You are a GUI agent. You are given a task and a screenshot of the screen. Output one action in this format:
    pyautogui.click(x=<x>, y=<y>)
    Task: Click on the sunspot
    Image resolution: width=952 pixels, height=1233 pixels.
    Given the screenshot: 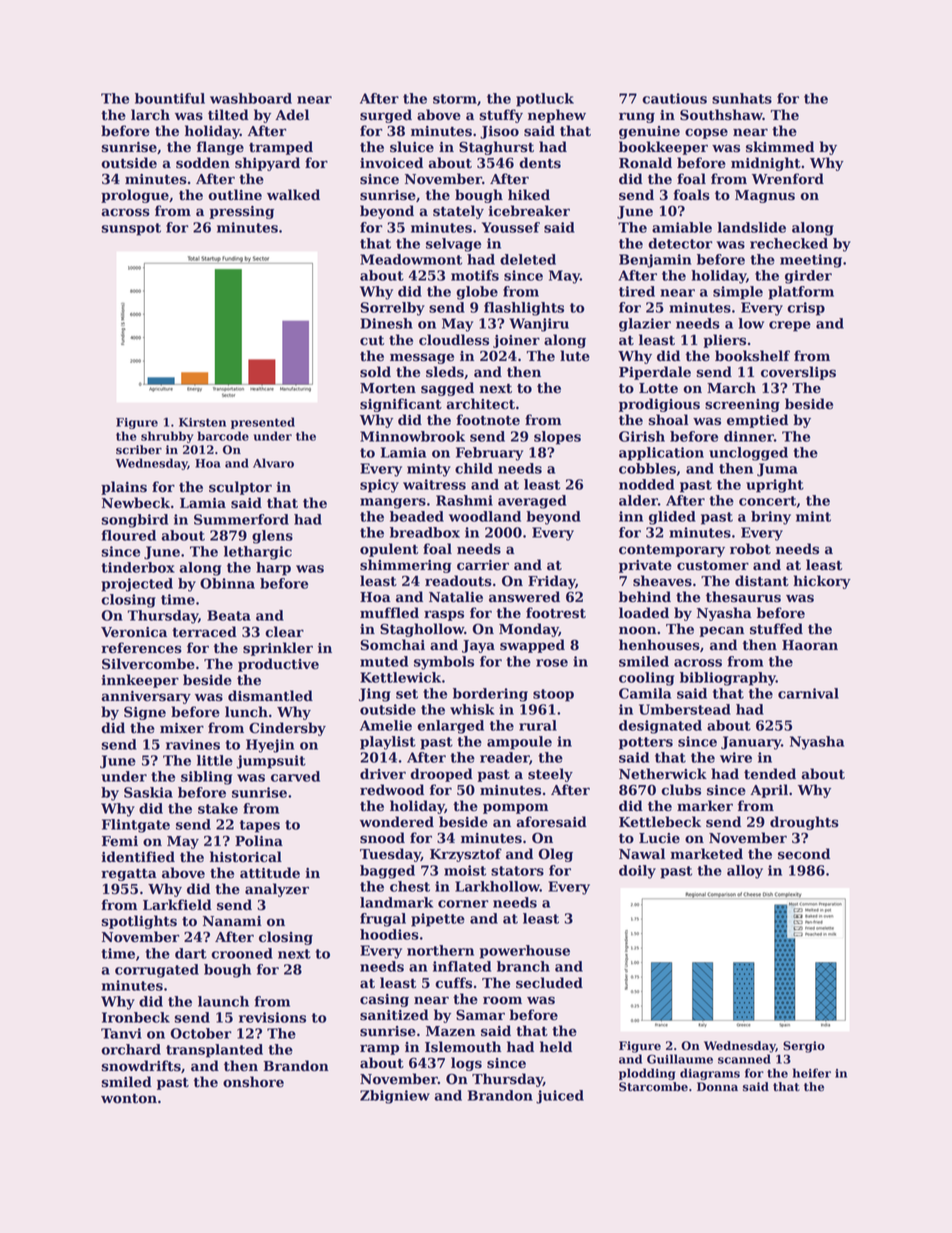 What is the action you would take?
    pyautogui.click(x=131, y=229)
